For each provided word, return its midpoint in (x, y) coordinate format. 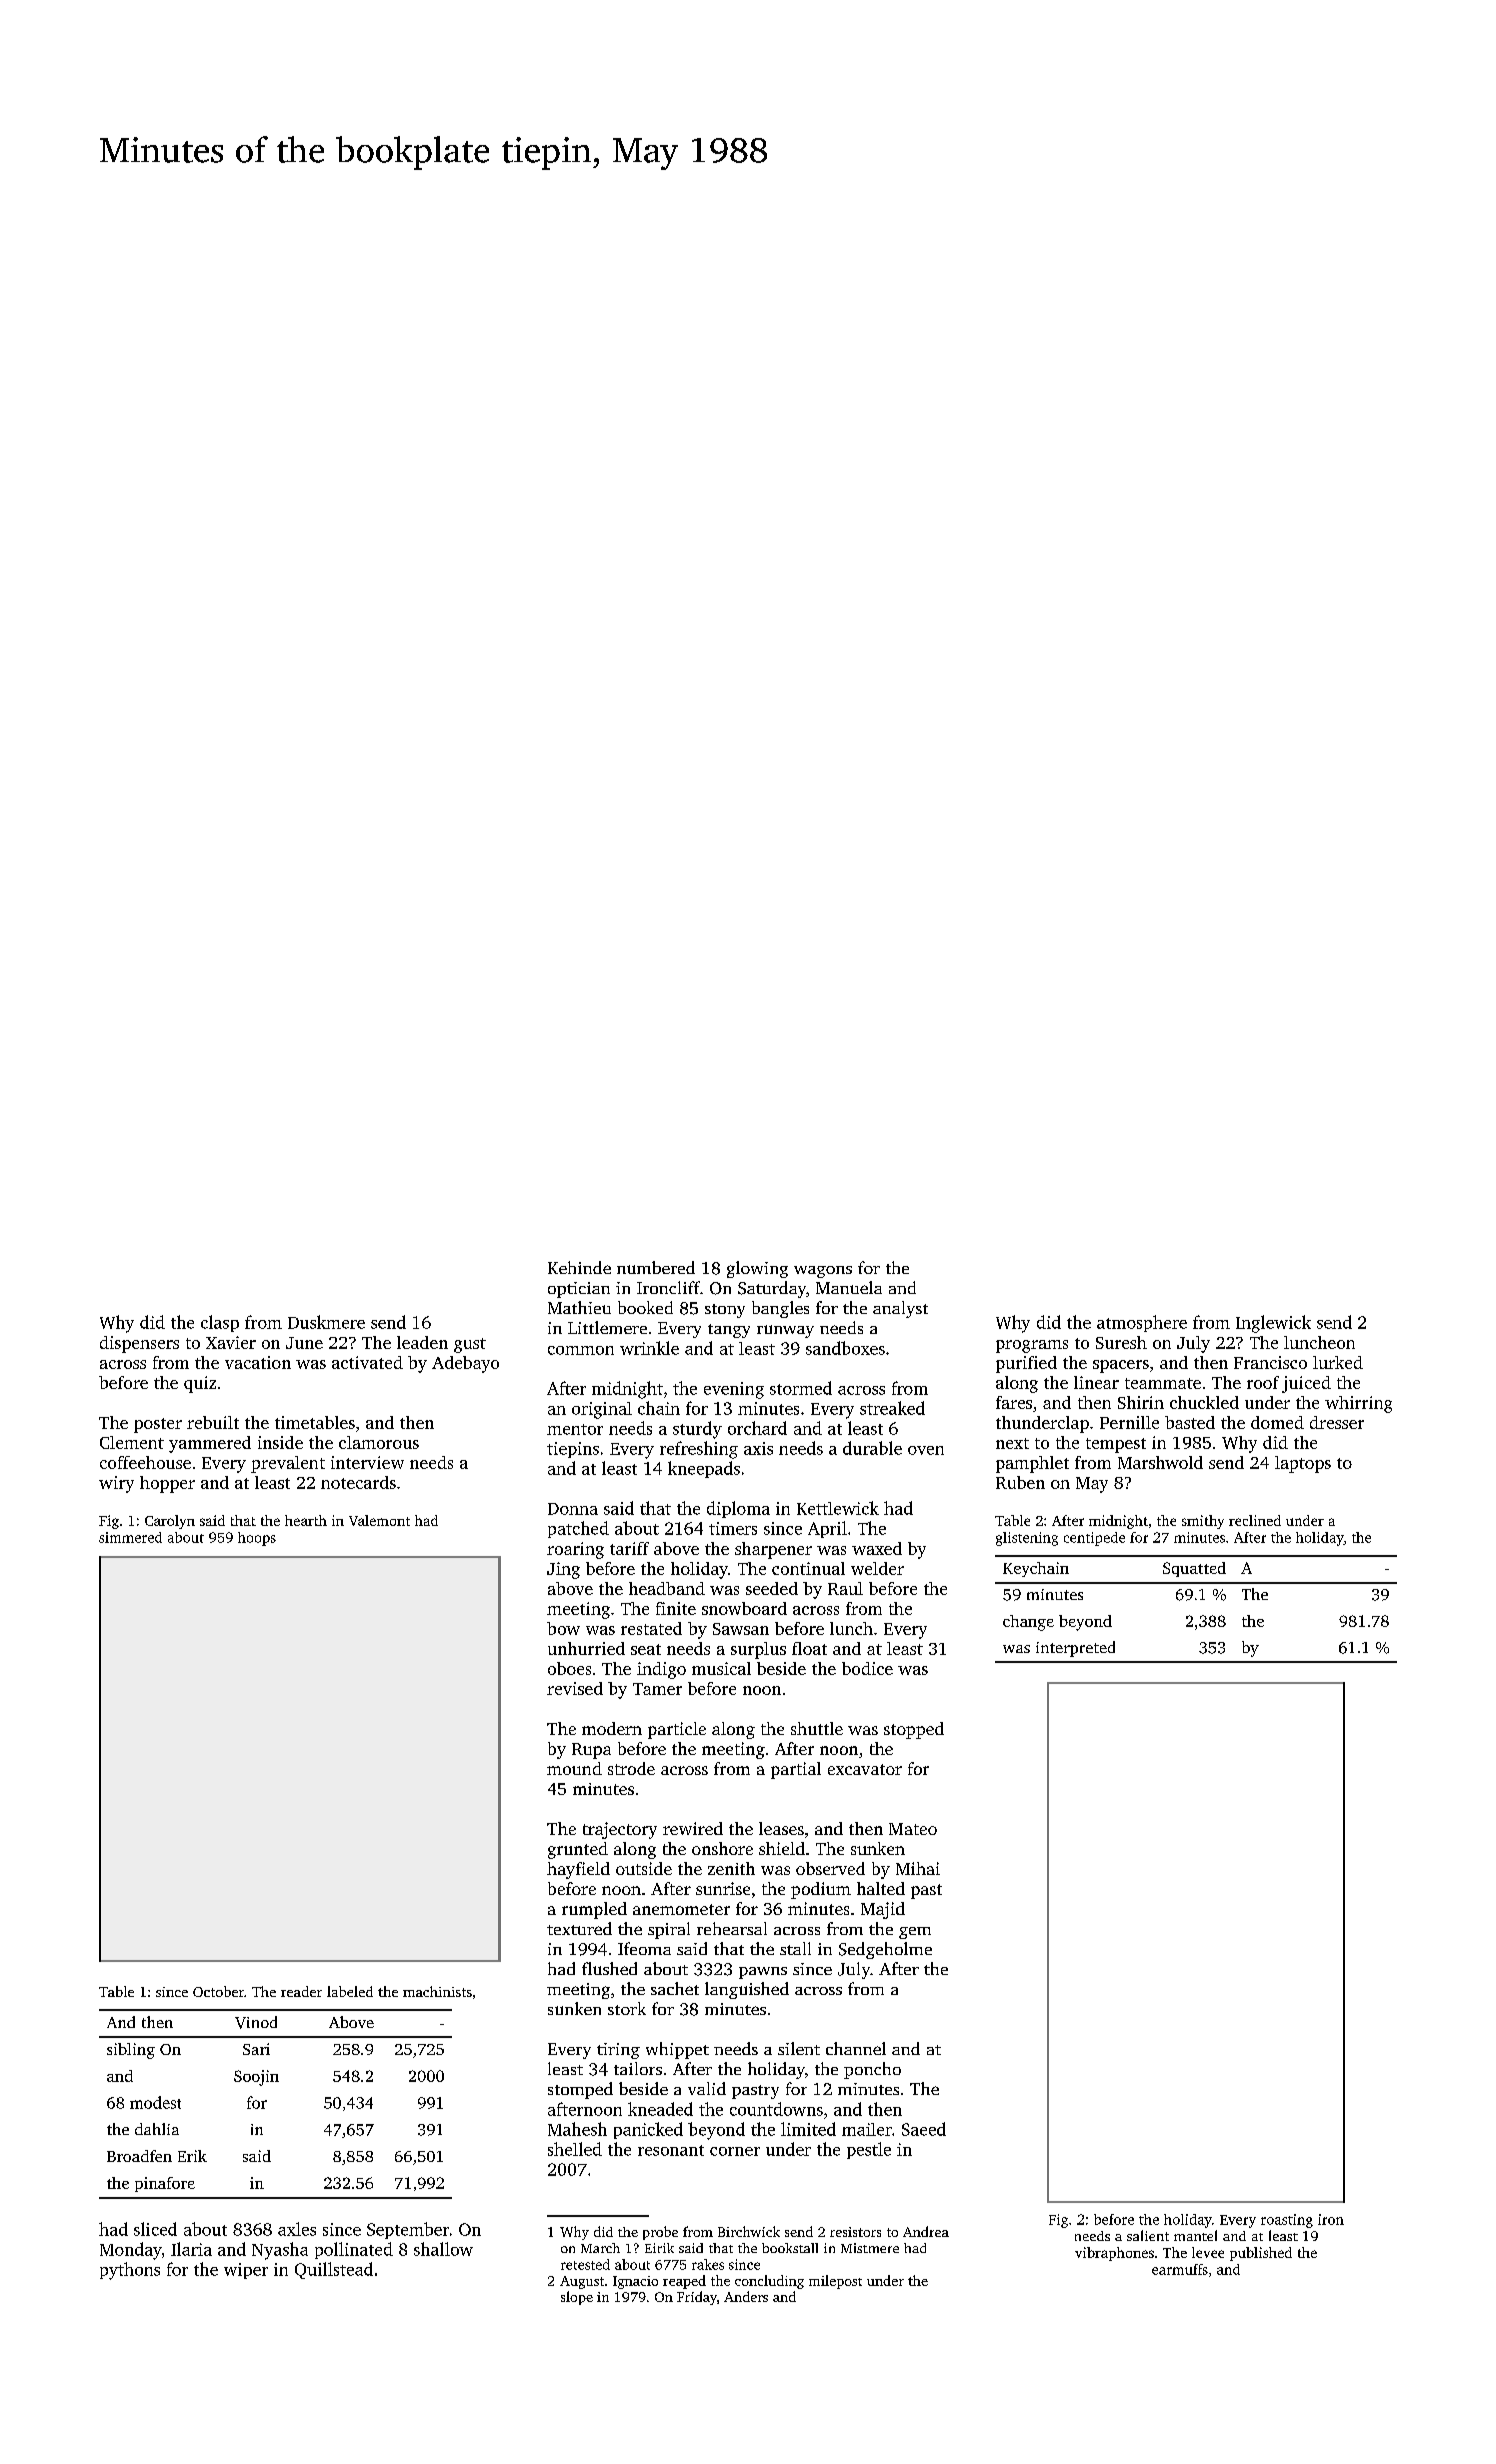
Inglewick (1273, 1324)
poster (158, 1425)
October (218, 1991)
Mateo (913, 1829)
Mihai (918, 1868)
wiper (246, 2271)
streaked (892, 1408)
